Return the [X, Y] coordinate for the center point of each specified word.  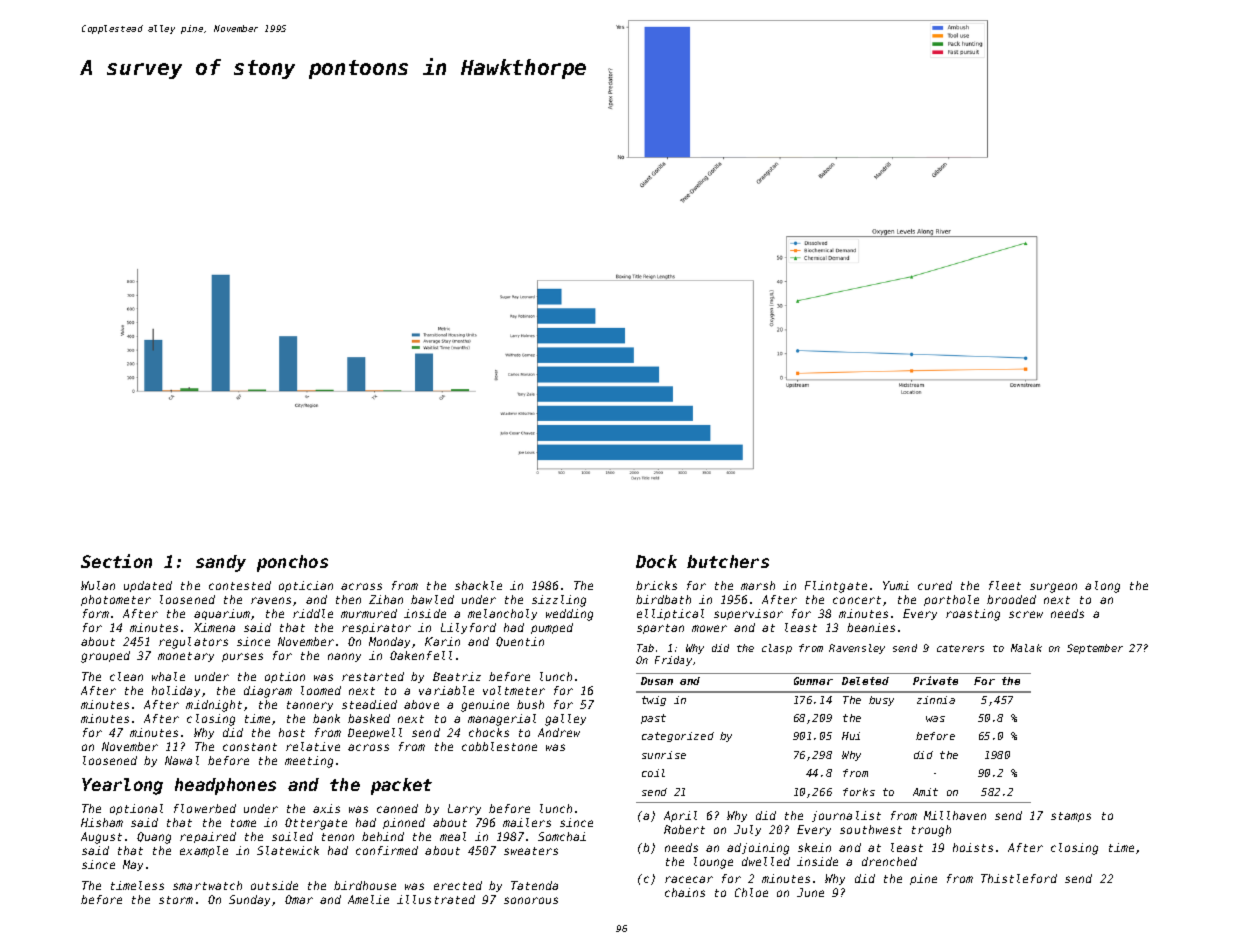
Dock [656, 561]
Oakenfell [421, 655]
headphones [225, 786]
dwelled [766, 861]
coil [653, 773]
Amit [925, 792]
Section [116, 561]
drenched [889, 861]
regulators [193, 643]
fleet [1005, 585]
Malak [1026, 648]
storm [176, 900]
